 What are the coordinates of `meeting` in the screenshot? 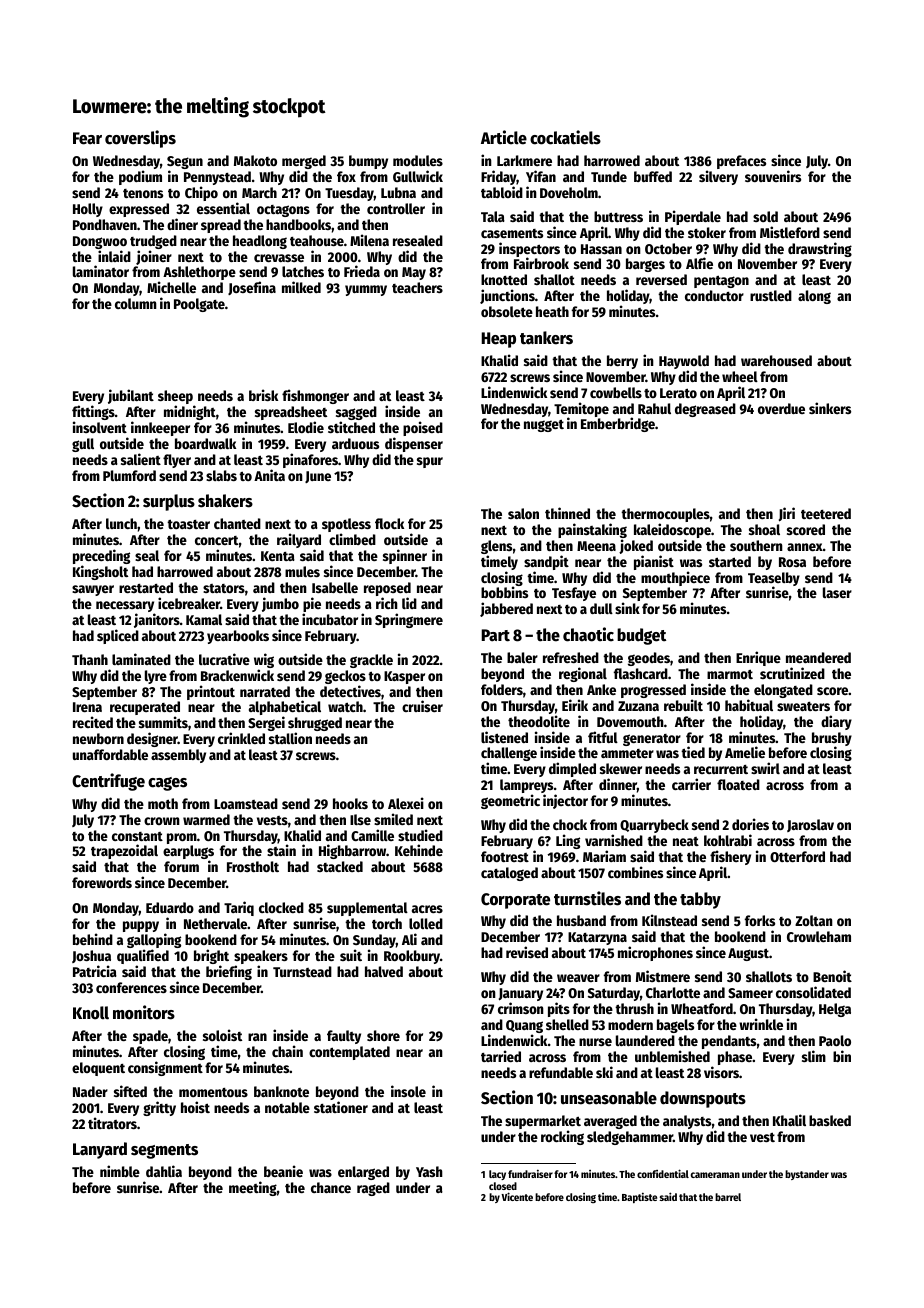 It's located at (253, 1188).
